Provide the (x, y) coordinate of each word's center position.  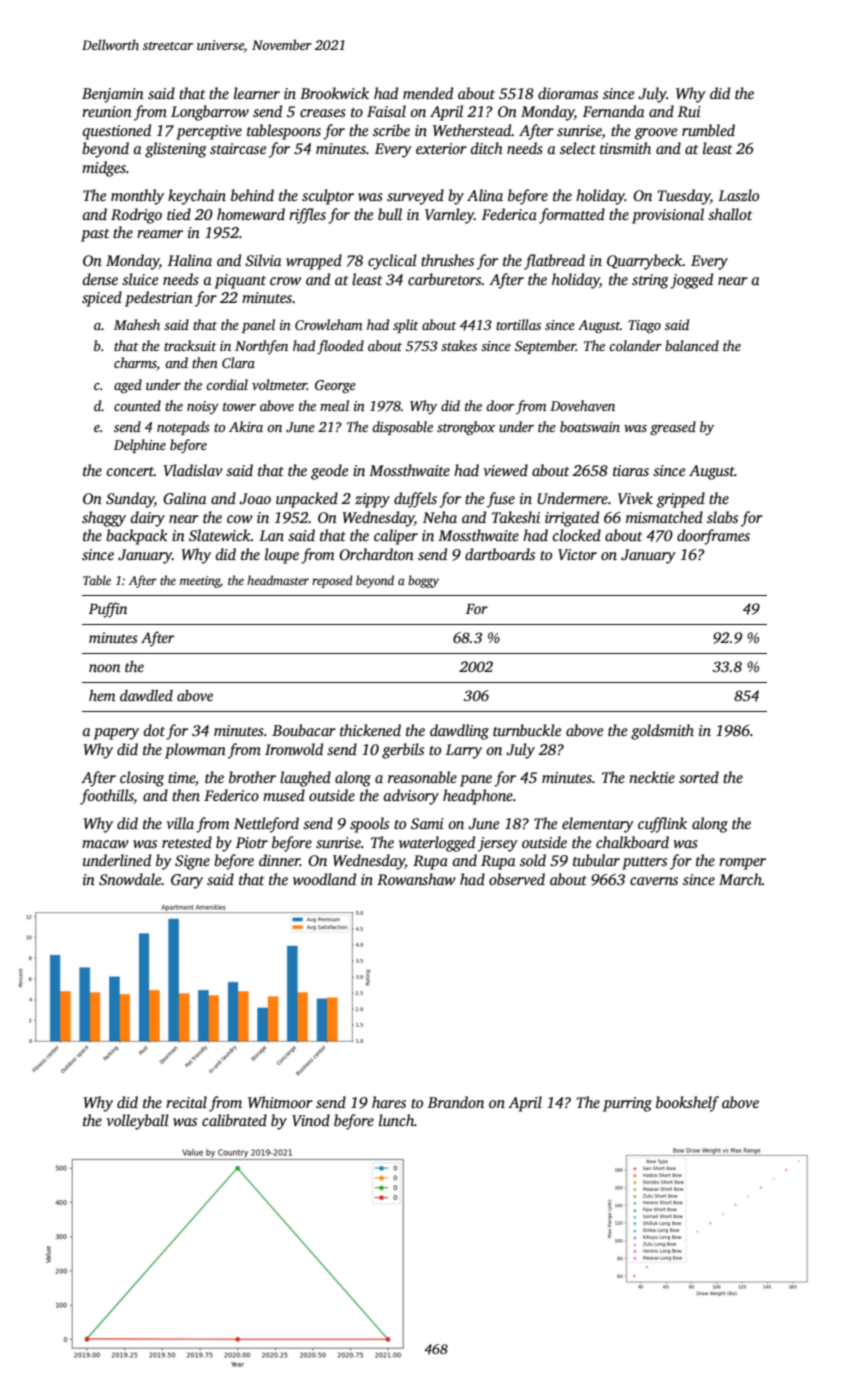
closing (142, 779)
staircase (238, 148)
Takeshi (516, 517)
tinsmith (625, 148)
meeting (200, 582)
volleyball (137, 1122)
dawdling (459, 732)
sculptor (328, 197)
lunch (396, 1120)
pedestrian (159, 299)
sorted (699, 777)
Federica (509, 214)
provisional (668, 216)
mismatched (664, 517)
